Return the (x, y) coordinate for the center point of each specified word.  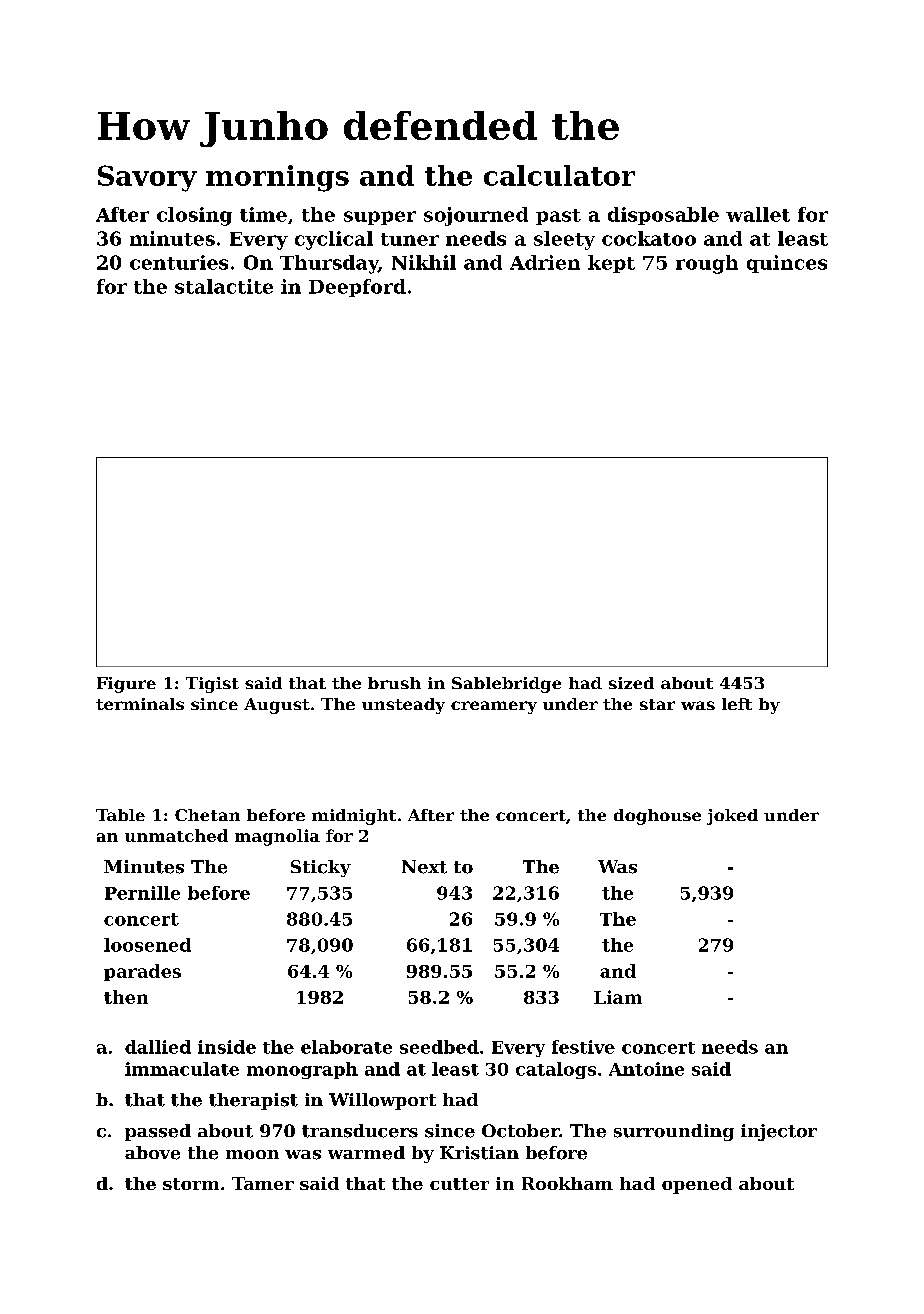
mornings (277, 178)
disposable (663, 216)
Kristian (479, 1153)
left (737, 704)
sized (631, 683)
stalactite (224, 286)
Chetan (207, 815)
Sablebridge (506, 685)
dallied (158, 1047)
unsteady (403, 706)
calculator (559, 175)
